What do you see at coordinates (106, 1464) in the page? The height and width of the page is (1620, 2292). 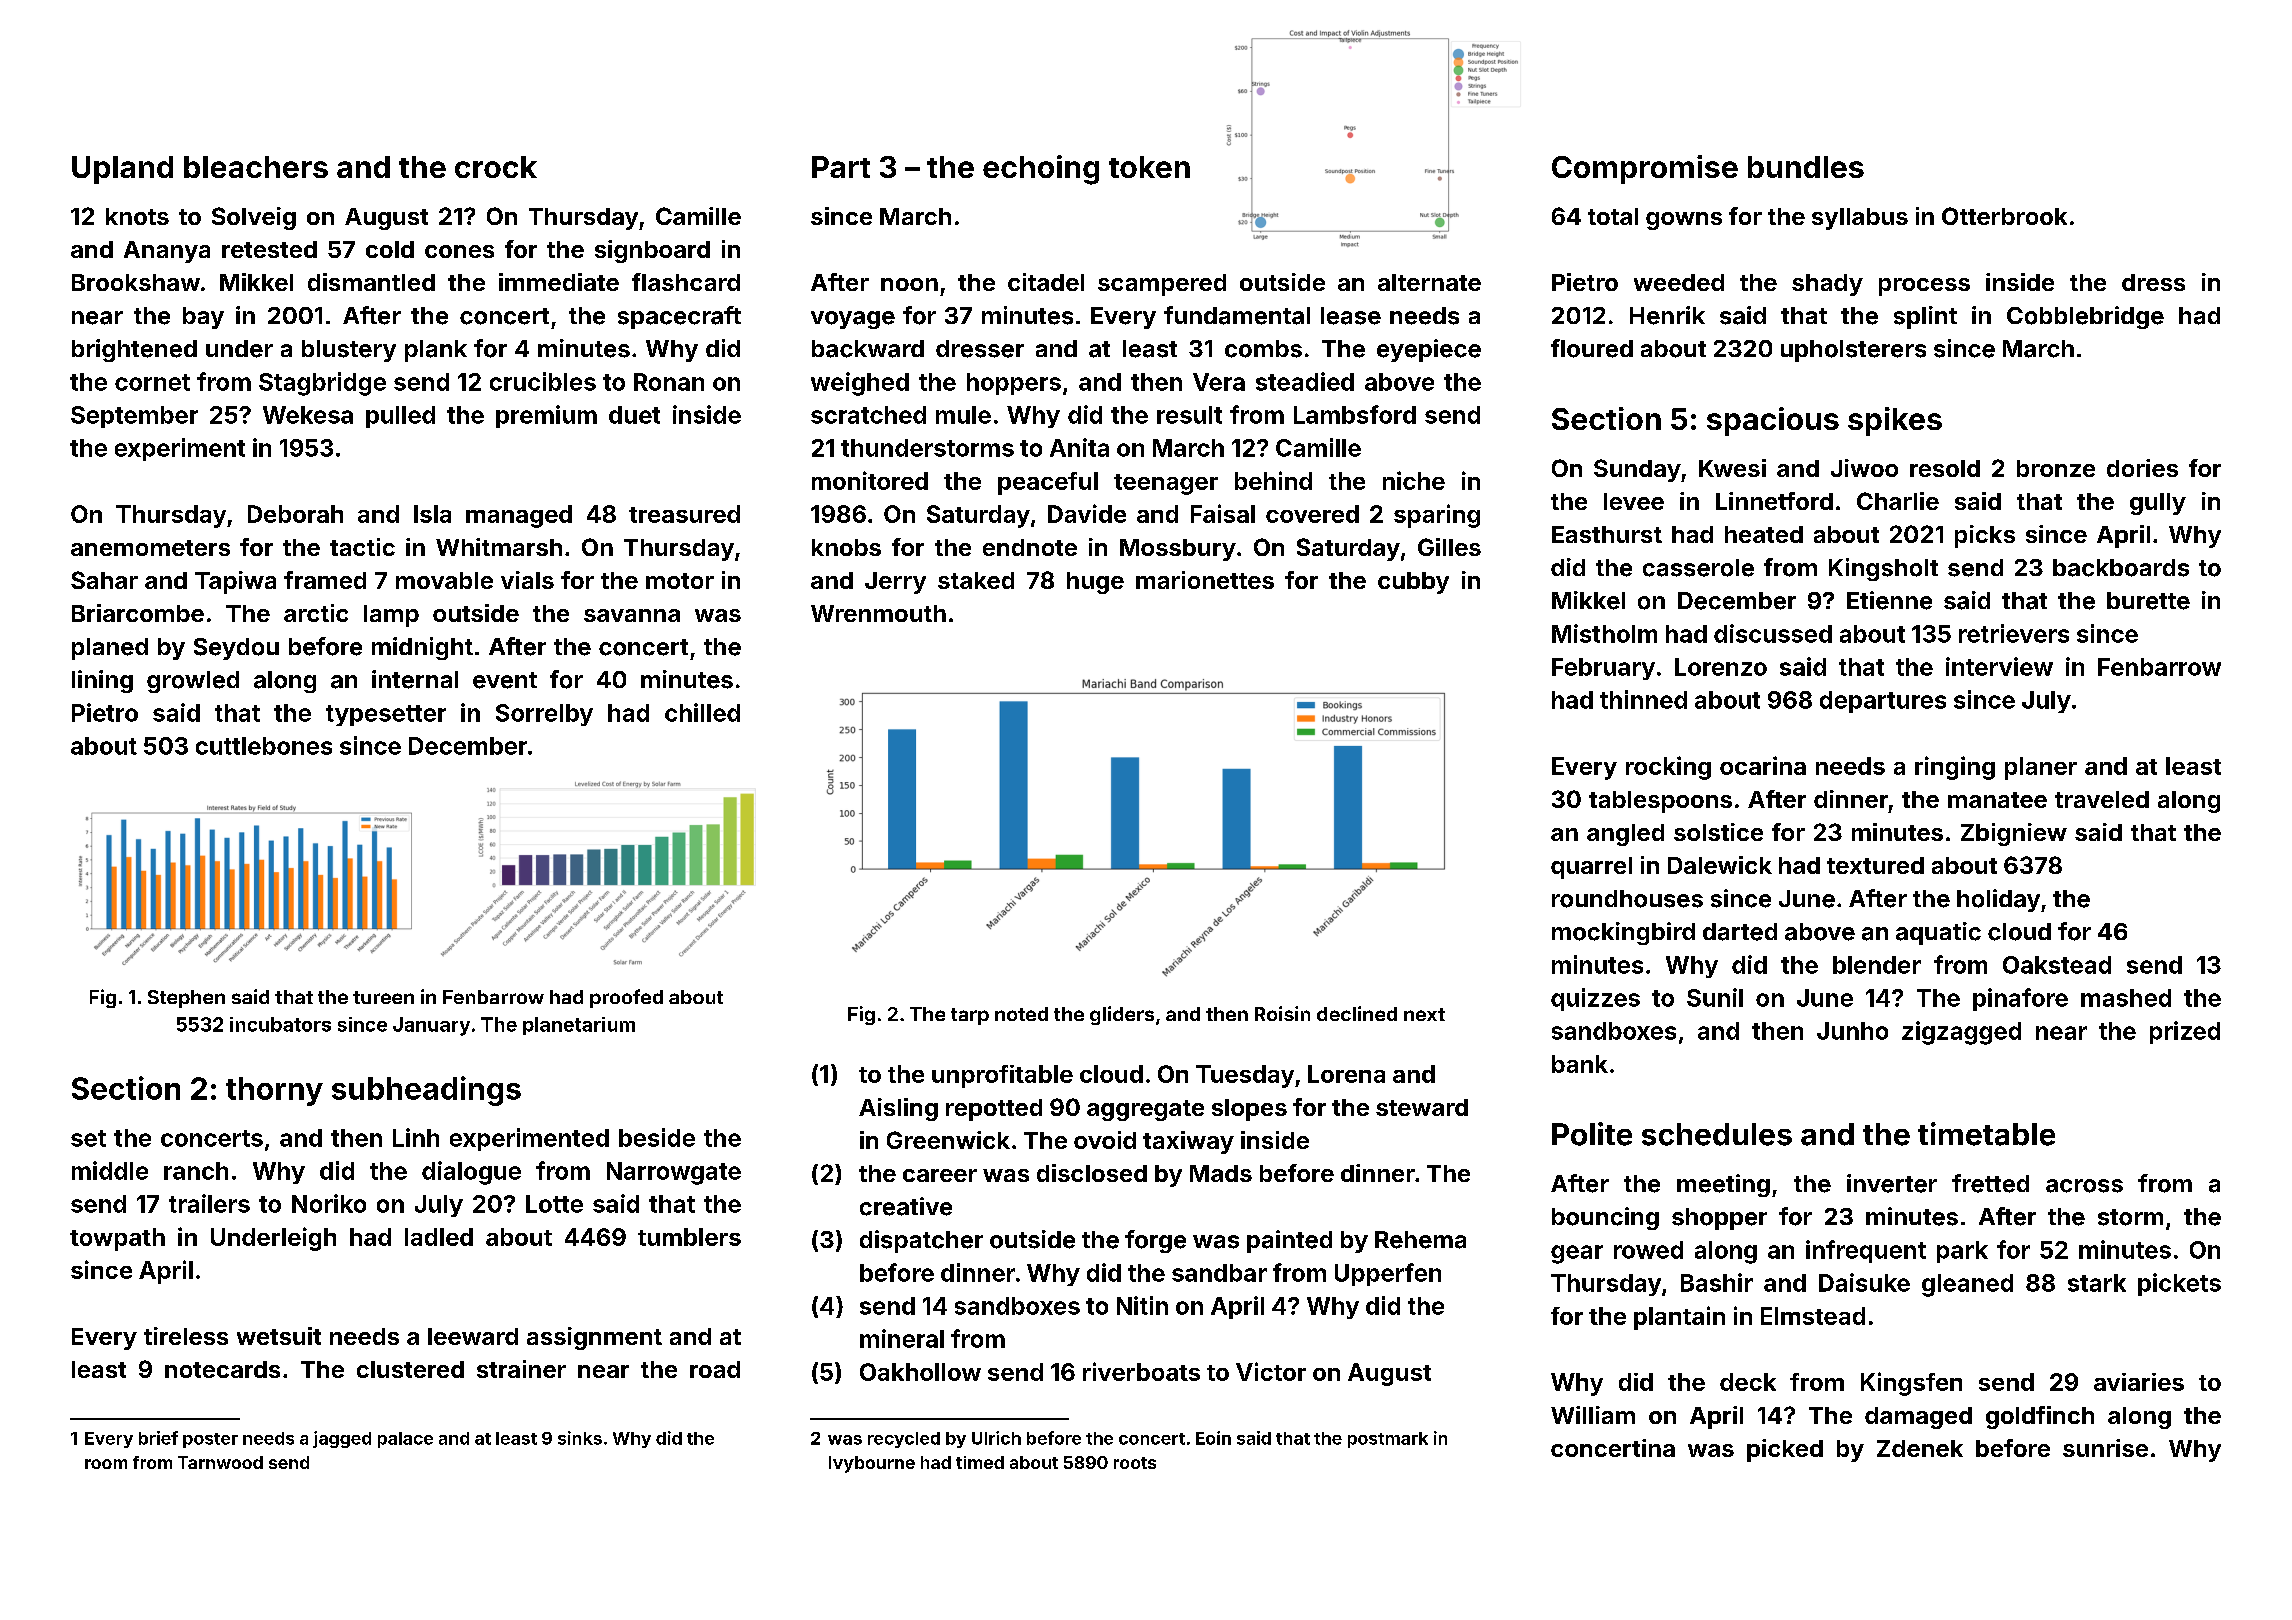 I see `room` at bounding box center [106, 1464].
